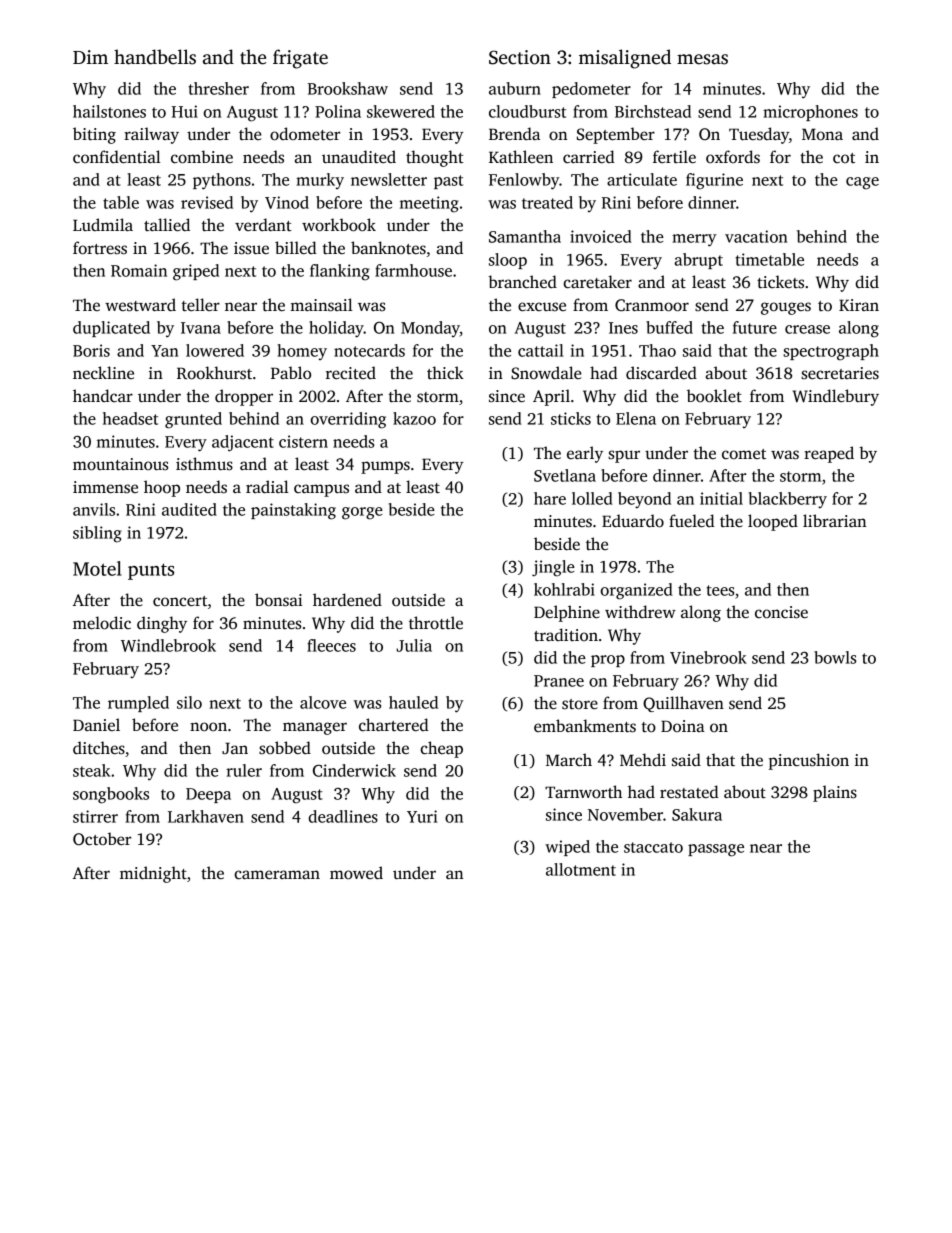 The image size is (952, 1233). What do you see at coordinates (279, 600) in the document?
I see `bonsai` at bounding box center [279, 600].
